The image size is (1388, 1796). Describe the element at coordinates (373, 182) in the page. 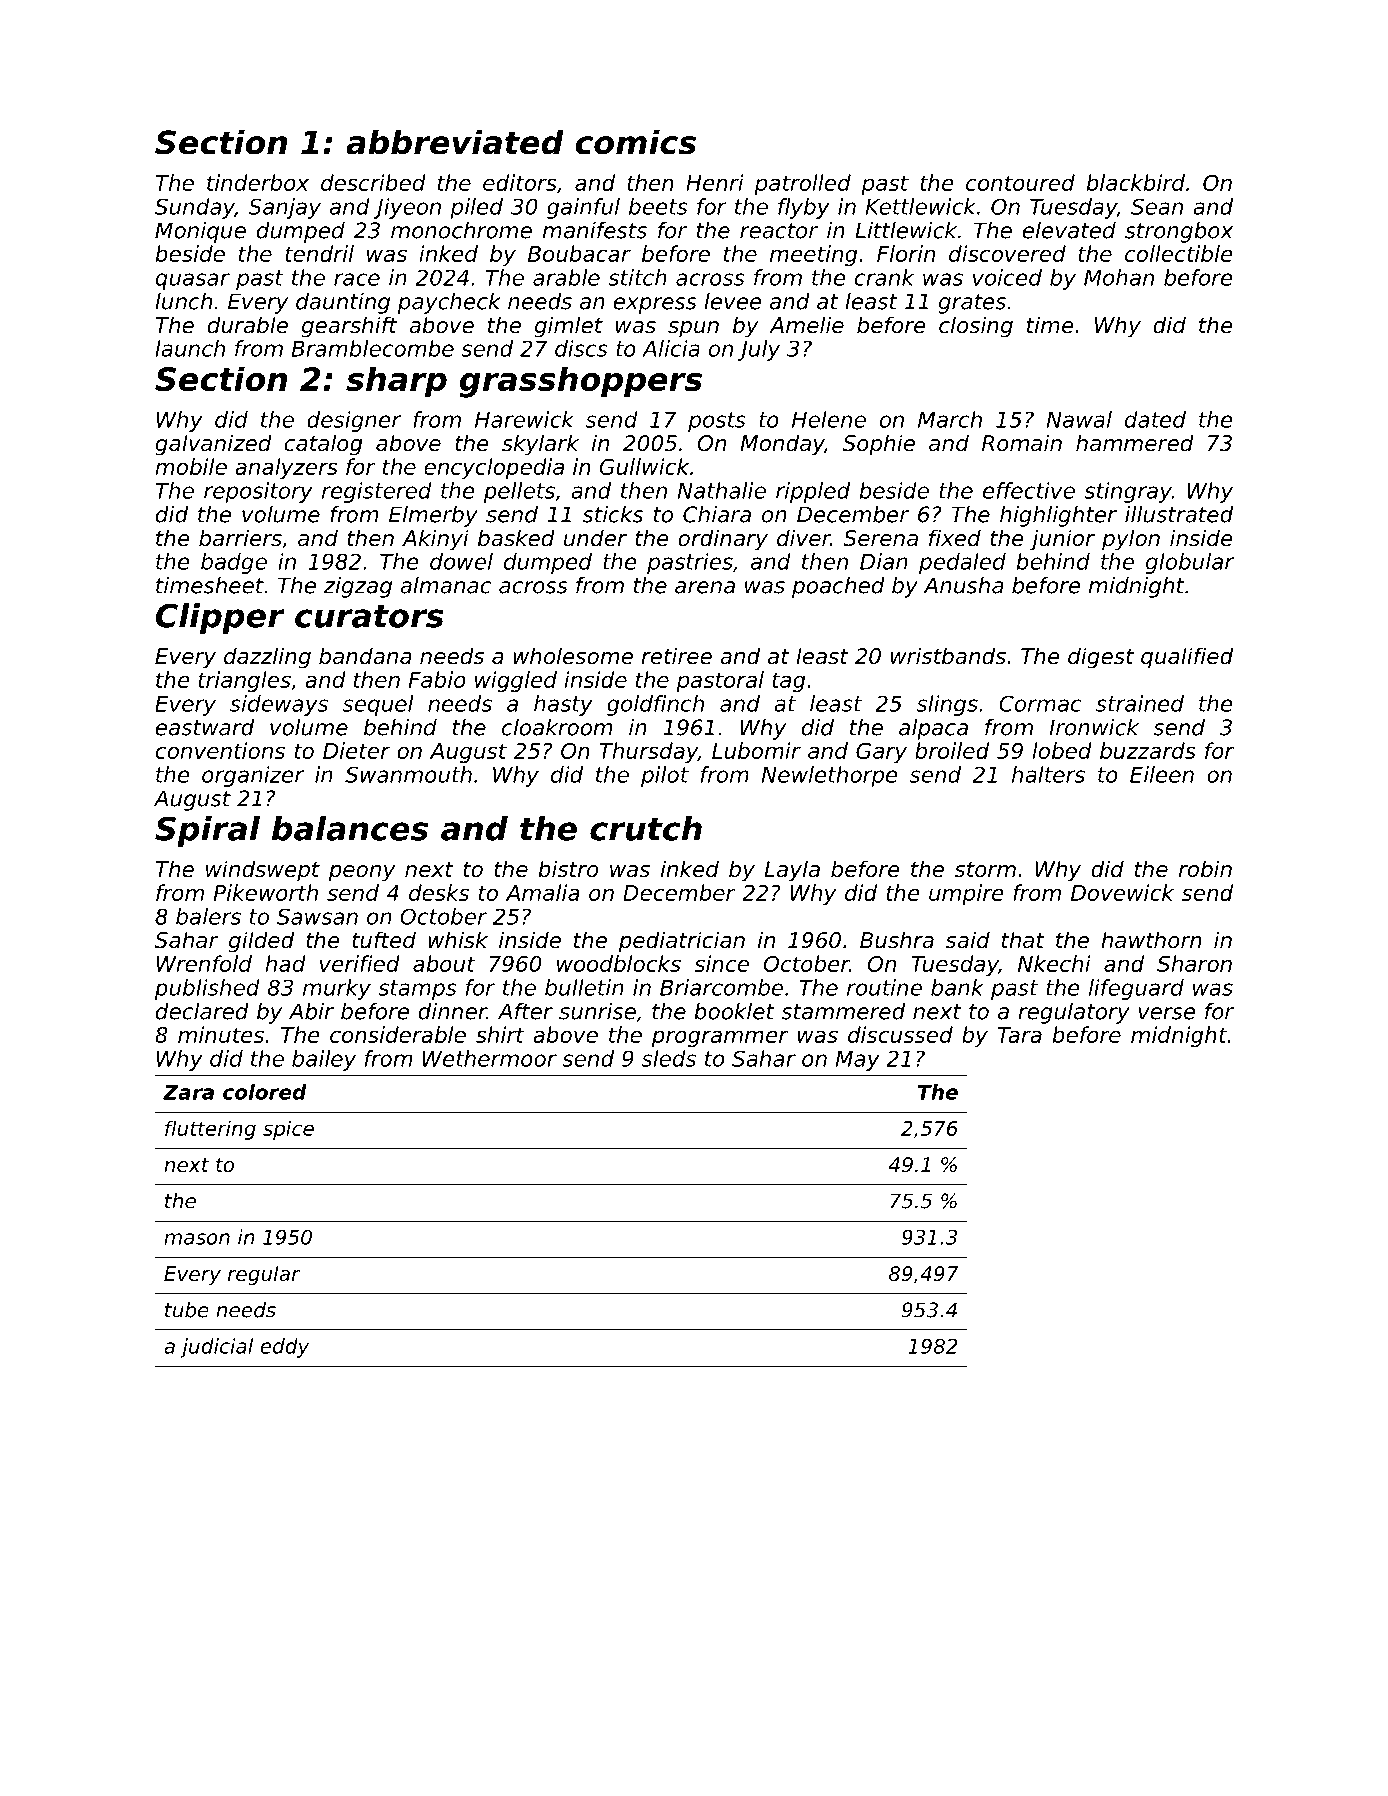

I see `described` at that location.
